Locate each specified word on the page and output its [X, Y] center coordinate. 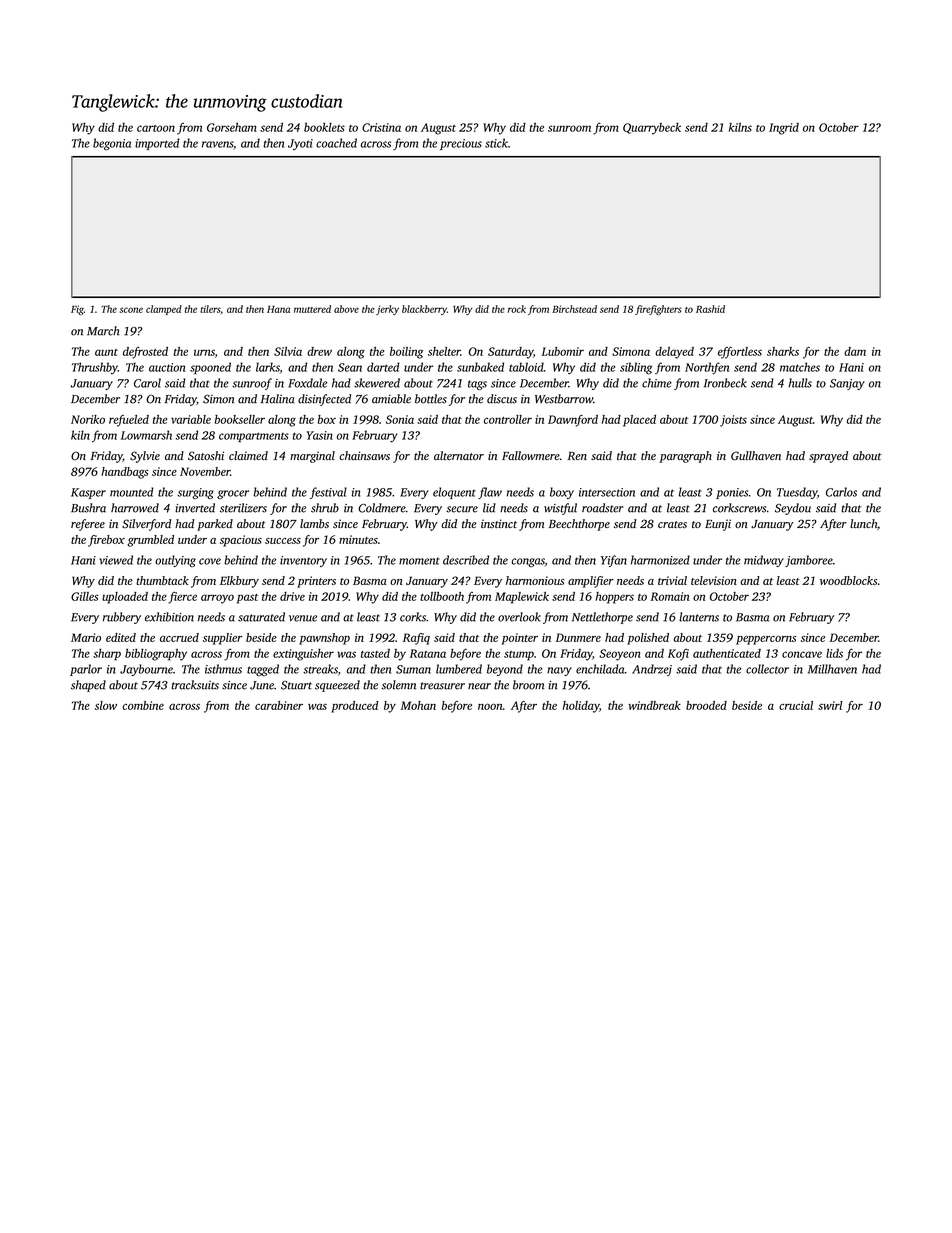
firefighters [658, 310]
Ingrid [784, 129]
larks [268, 367]
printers [316, 582]
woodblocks [848, 580]
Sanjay [847, 384]
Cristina [381, 127]
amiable [391, 399]
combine [143, 705]
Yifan [614, 561]
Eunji [718, 525]
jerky [387, 310]
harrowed [135, 508]
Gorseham [232, 127]
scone [131, 310]
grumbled [150, 541]
